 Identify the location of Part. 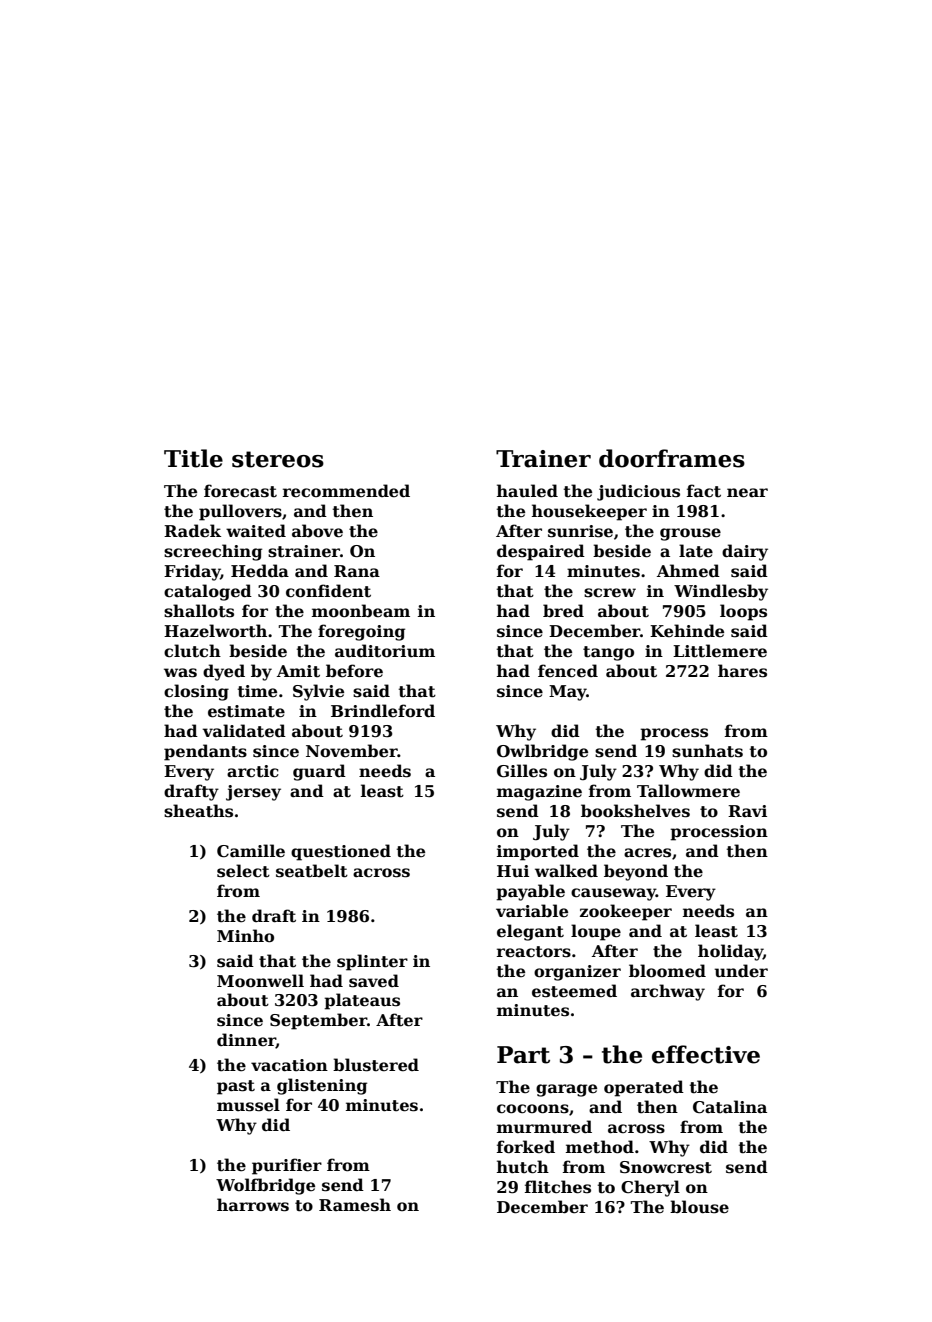
(523, 1055).
